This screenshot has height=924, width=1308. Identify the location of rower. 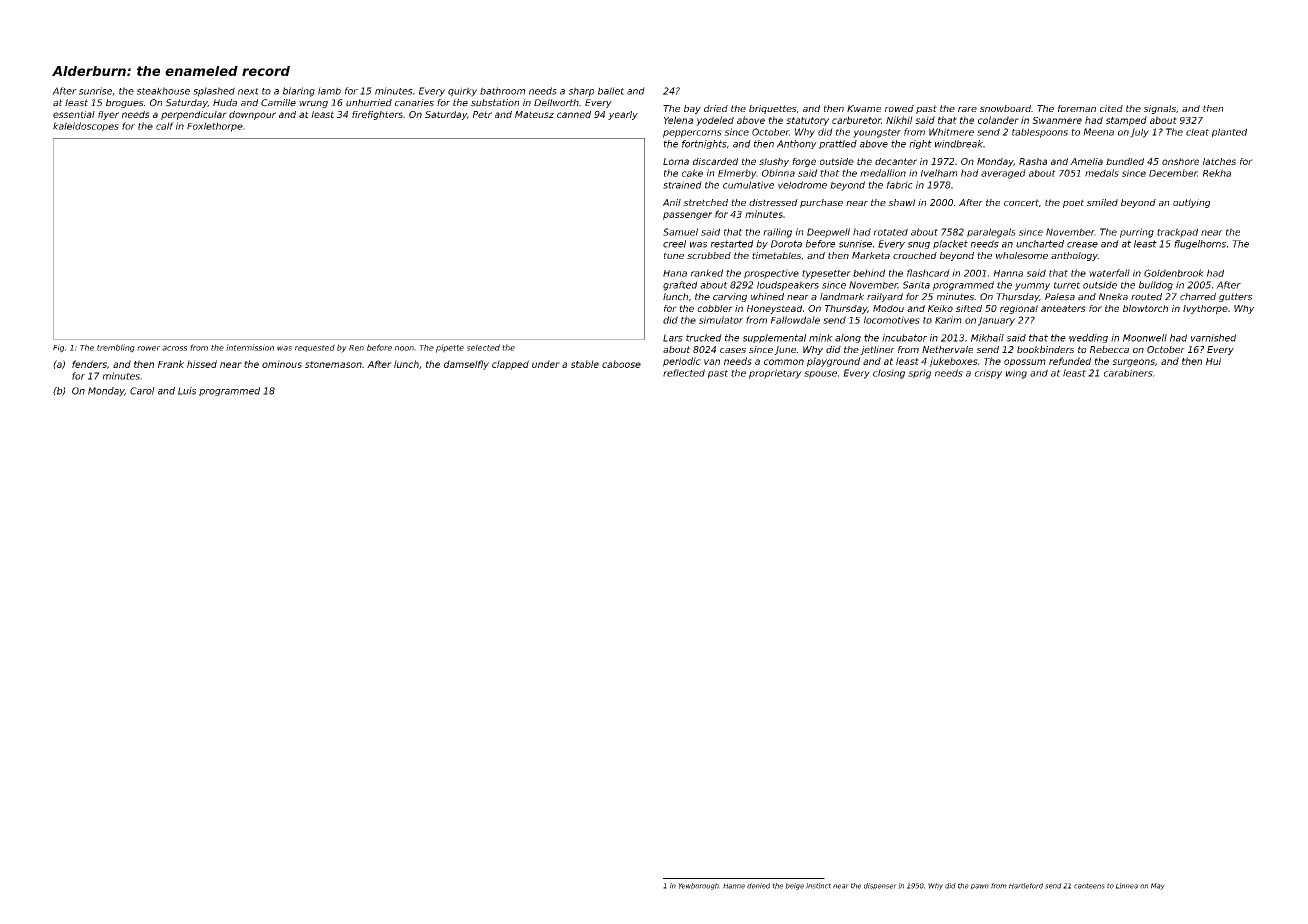
(148, 348).
